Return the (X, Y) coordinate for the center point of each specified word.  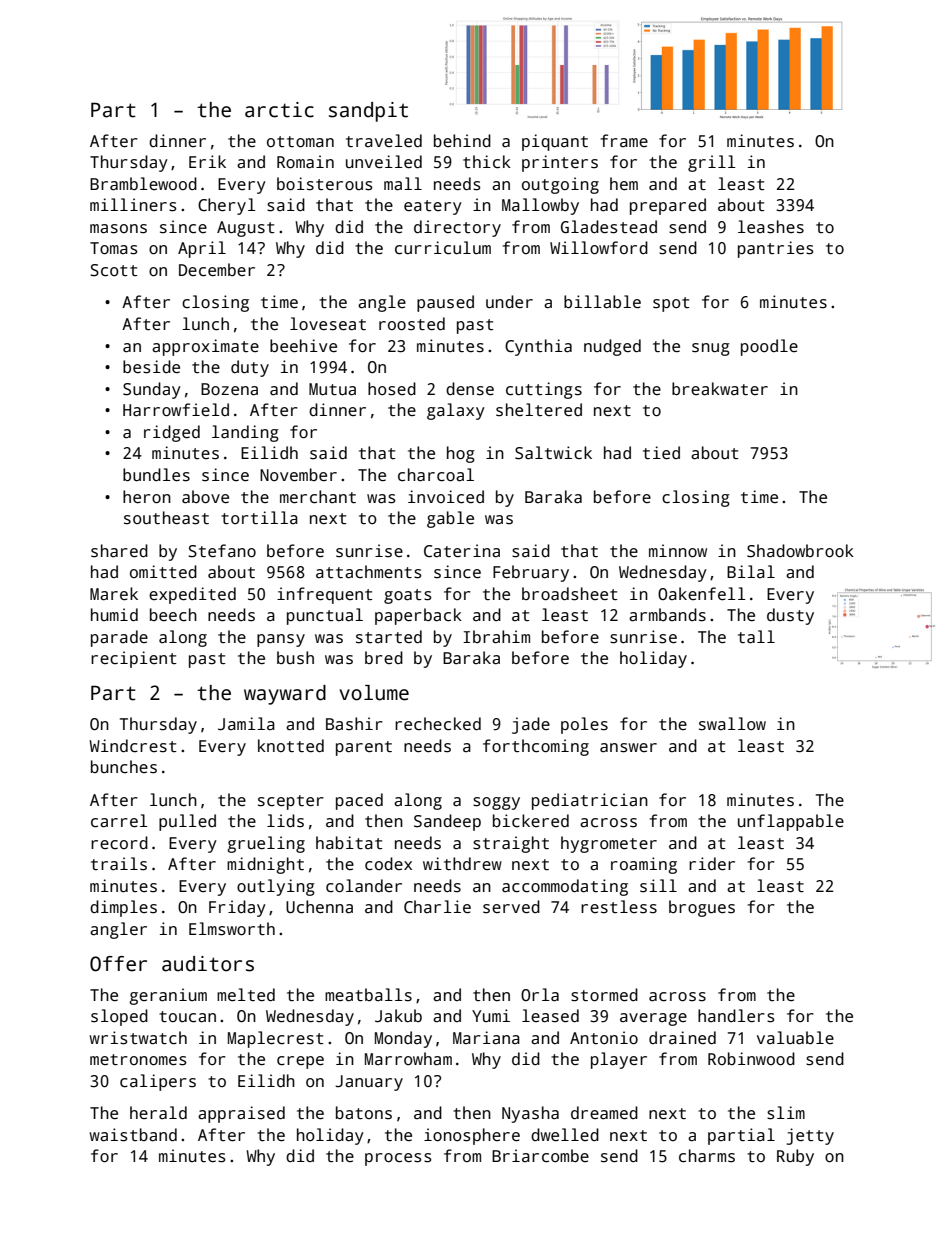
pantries (776, 249)
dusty (790, 616)
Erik (207, 161)
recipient (133, 659)
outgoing (560, 185)
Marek (114, 594)
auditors (208, 964)
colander (364, 886)
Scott (114, 270)
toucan (187, 1017)
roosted (412, 324)
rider (712, 863)
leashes (771, 227)
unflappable (791, 822)
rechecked (438, 724)
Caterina (462, 551)
